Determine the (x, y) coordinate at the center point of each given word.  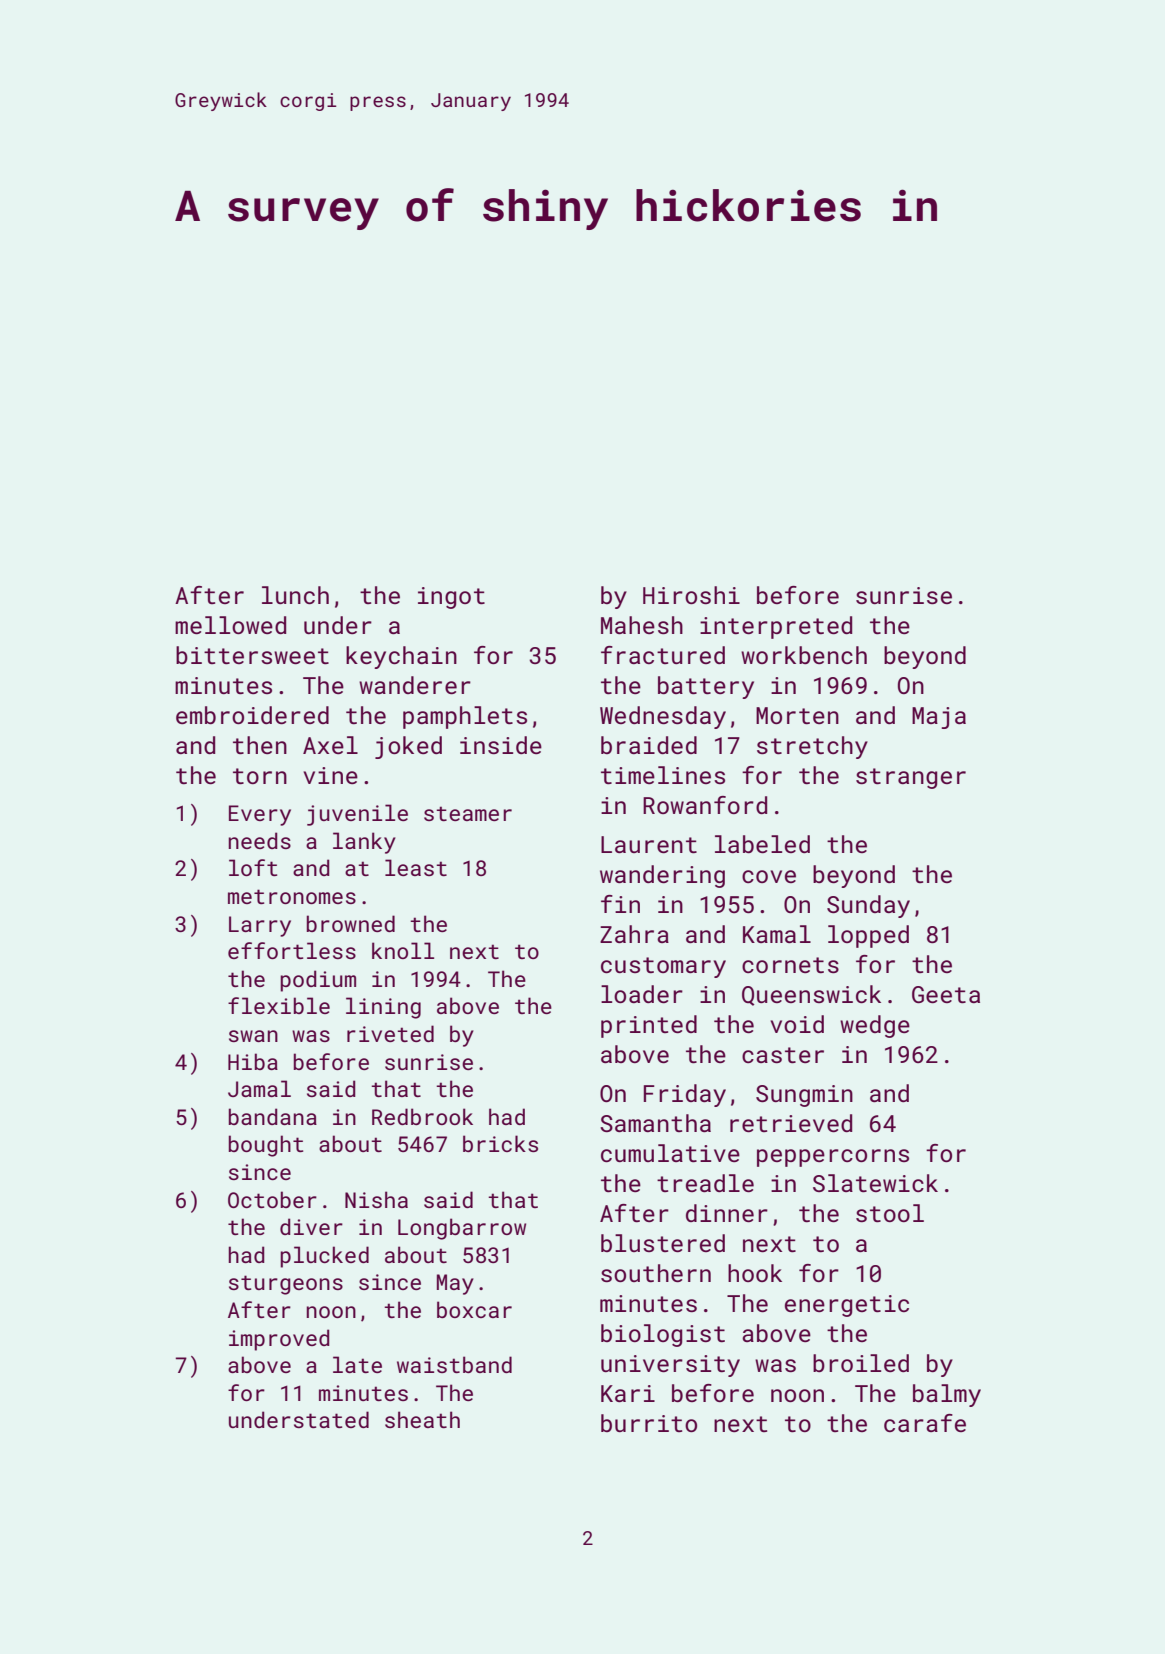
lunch (295, 595)
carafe (925, 1423)
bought (266, 1146)
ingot (451, 598)
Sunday (868, 906)
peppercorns (833, 1158)
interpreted (776, 627)
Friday (685, 1095)
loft (253, 867)
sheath (422, 1419)
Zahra (634, 934)
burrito (649, 1423)
